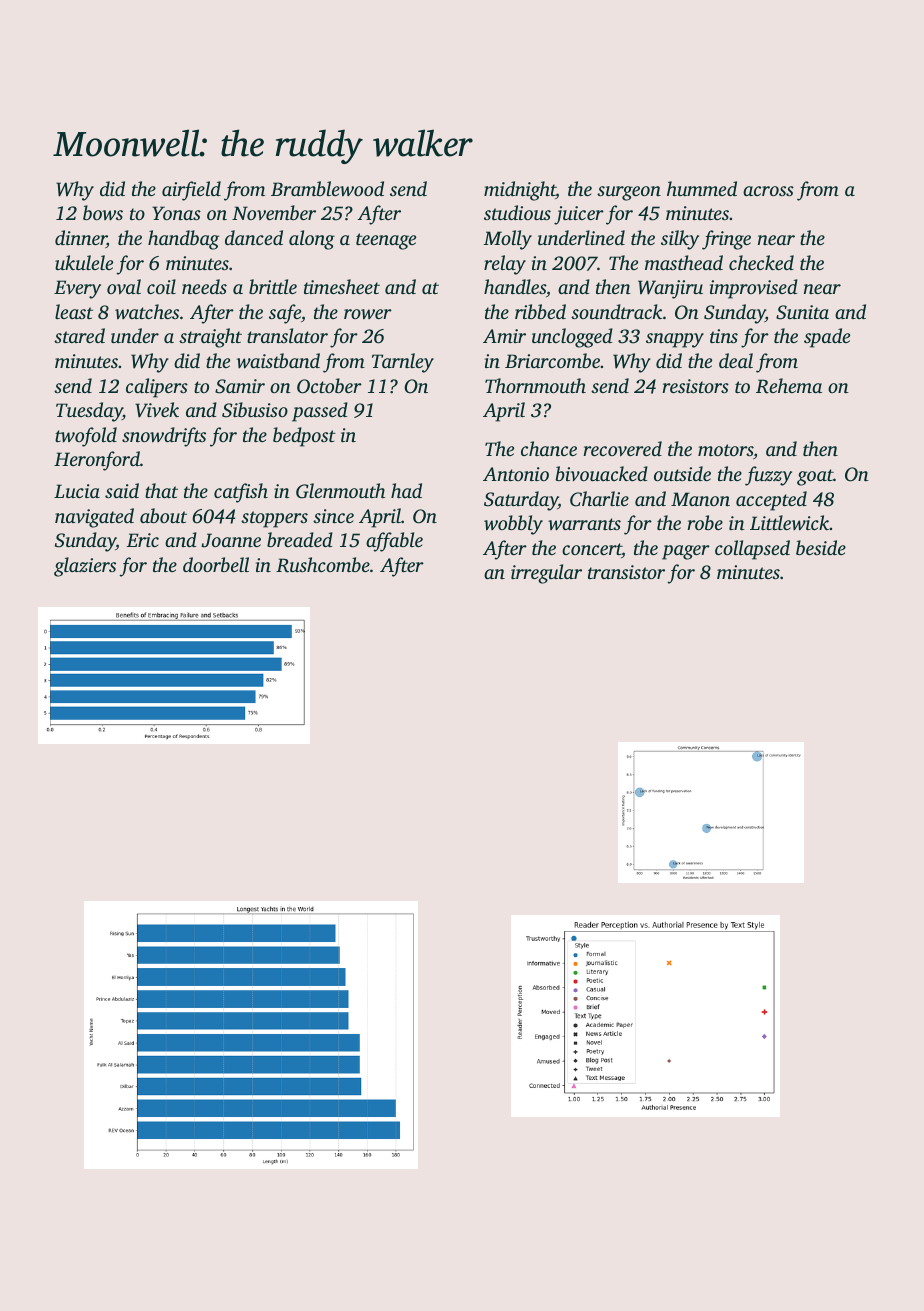 Image resolution: width=924 pixels, height=1311 pixels. I want to click on handles, so click(515, 286).
